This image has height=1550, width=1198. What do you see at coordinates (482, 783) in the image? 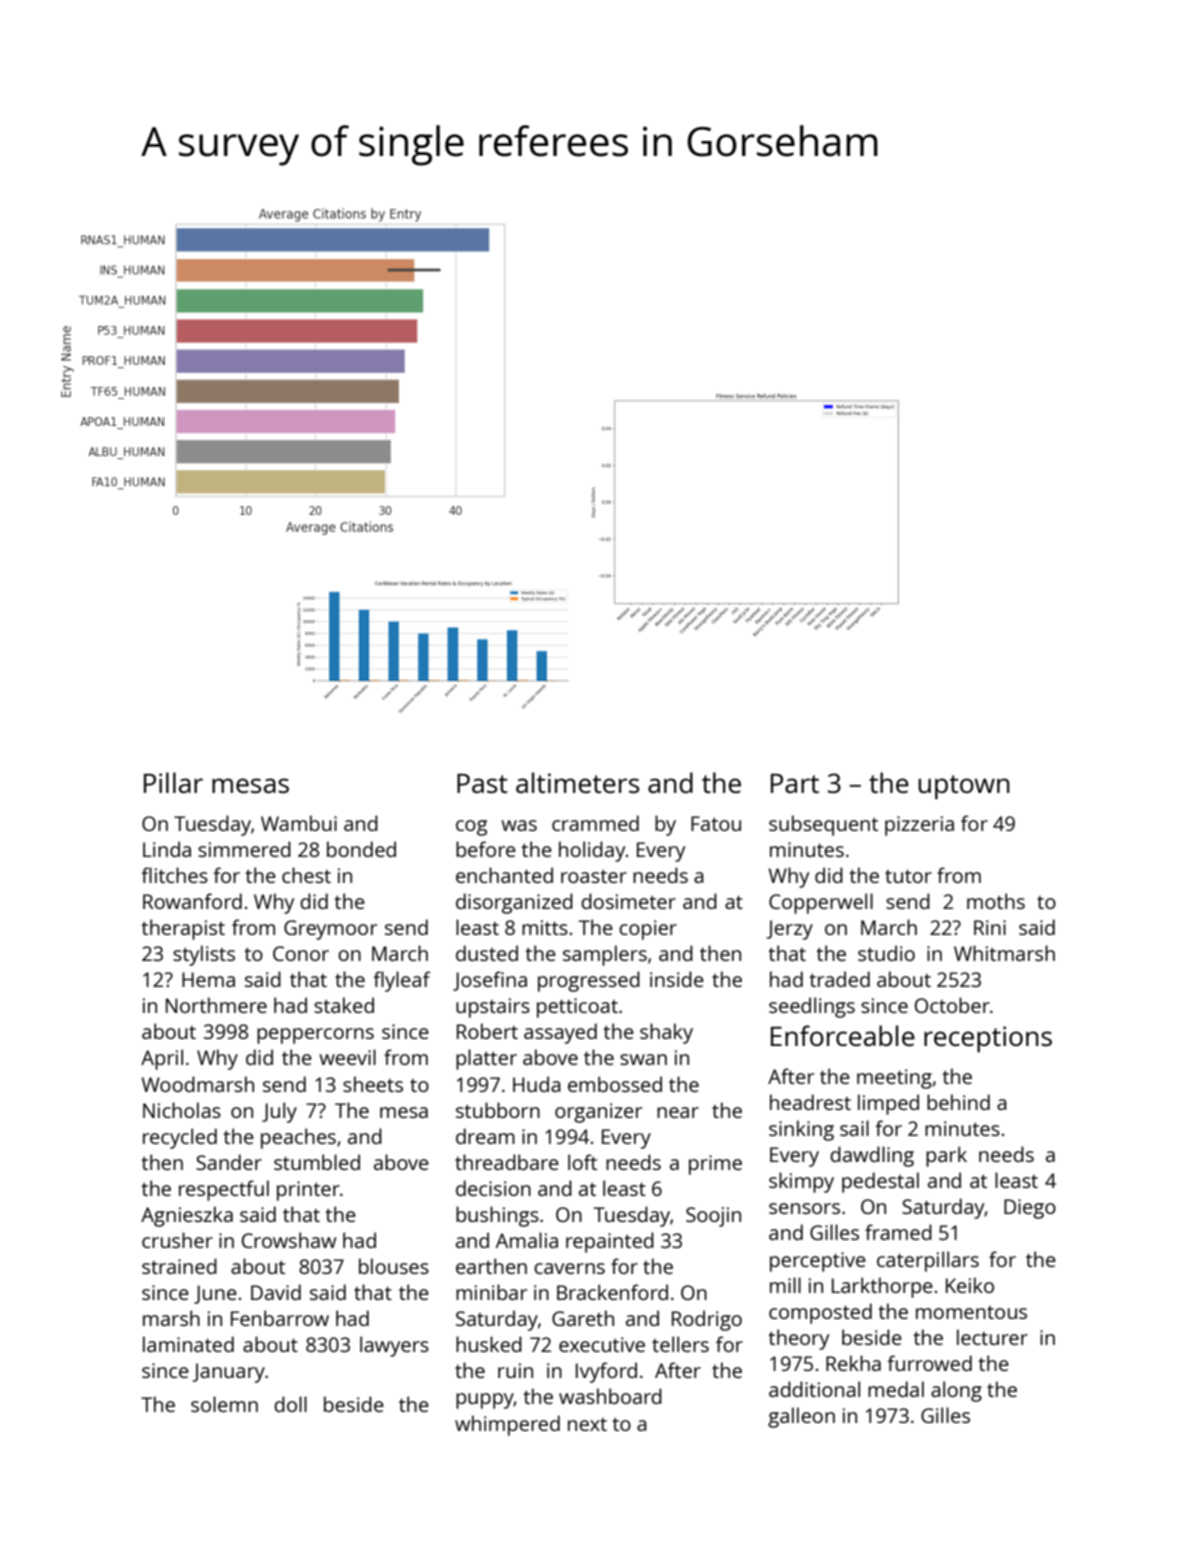
I see `Past` at bounding box center [482, 783].
